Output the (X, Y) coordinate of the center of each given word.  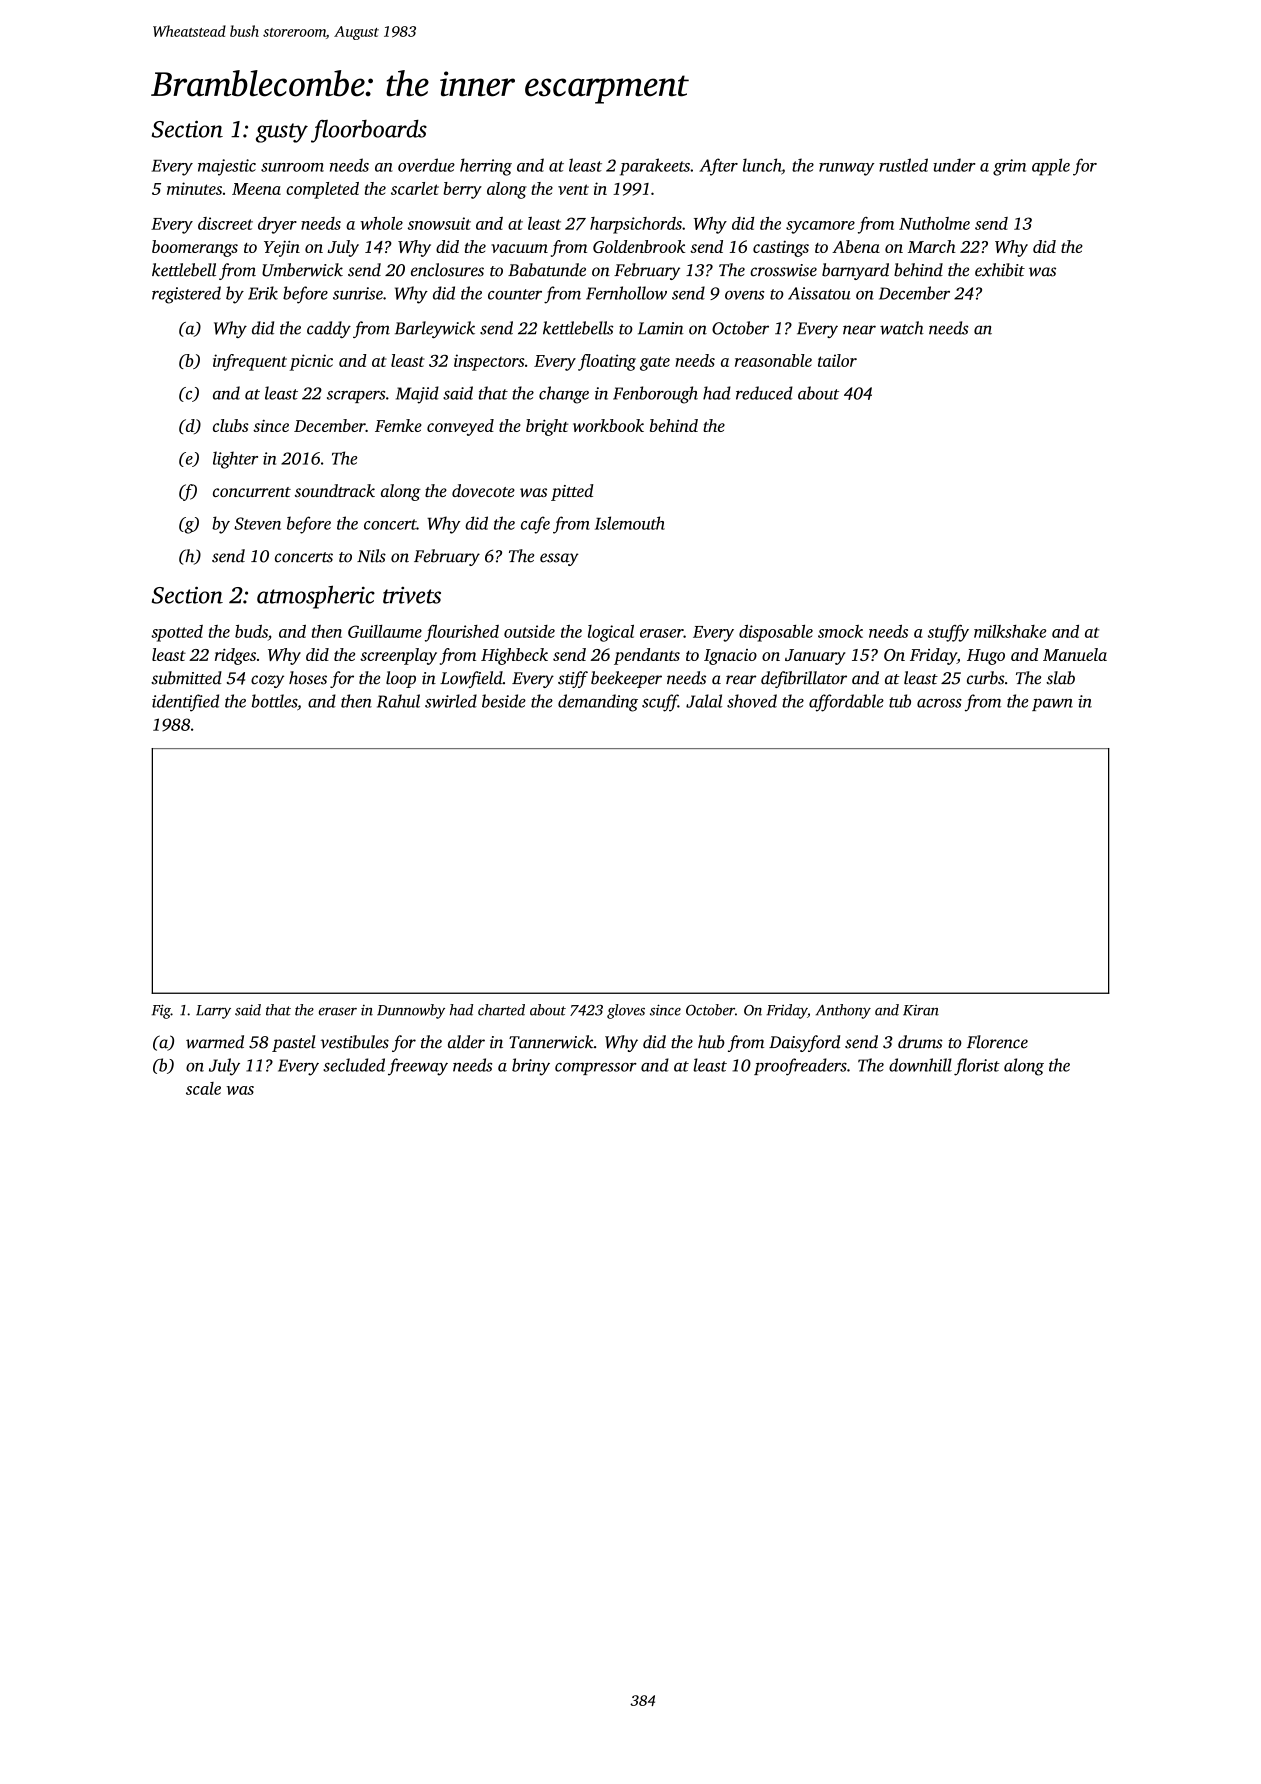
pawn (1052, 705)
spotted (177, 633)
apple (1051, 167)
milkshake (1010, 631)
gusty (282, 133)
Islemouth (630, 523)
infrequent (250, 362)
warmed (215, 1042)
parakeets (655, 167)
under (954, 165)
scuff (660, 703)
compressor (596, 1068)
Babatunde (547, 270)
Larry (213, 1012)
